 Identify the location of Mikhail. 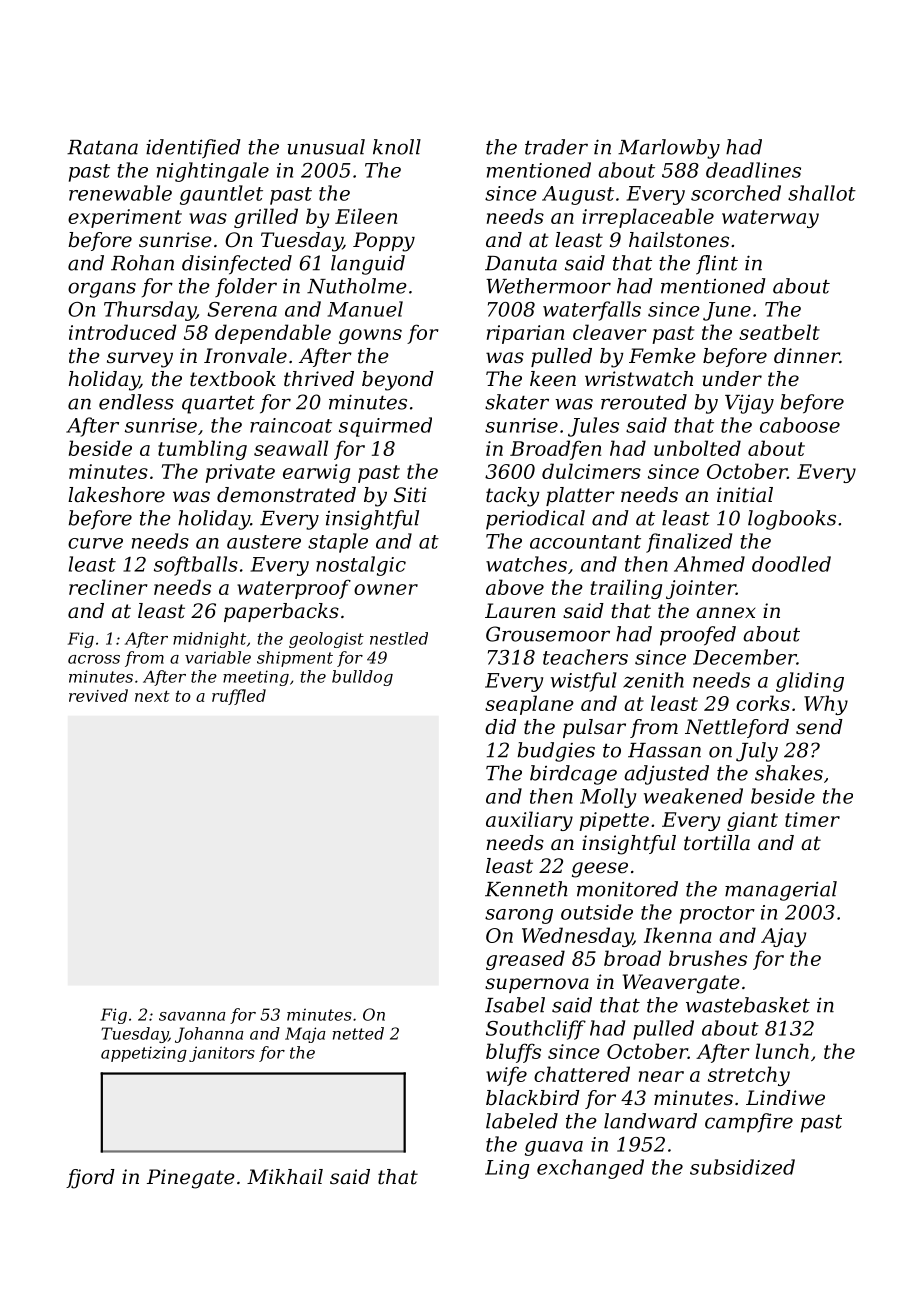
(285, 1176).
